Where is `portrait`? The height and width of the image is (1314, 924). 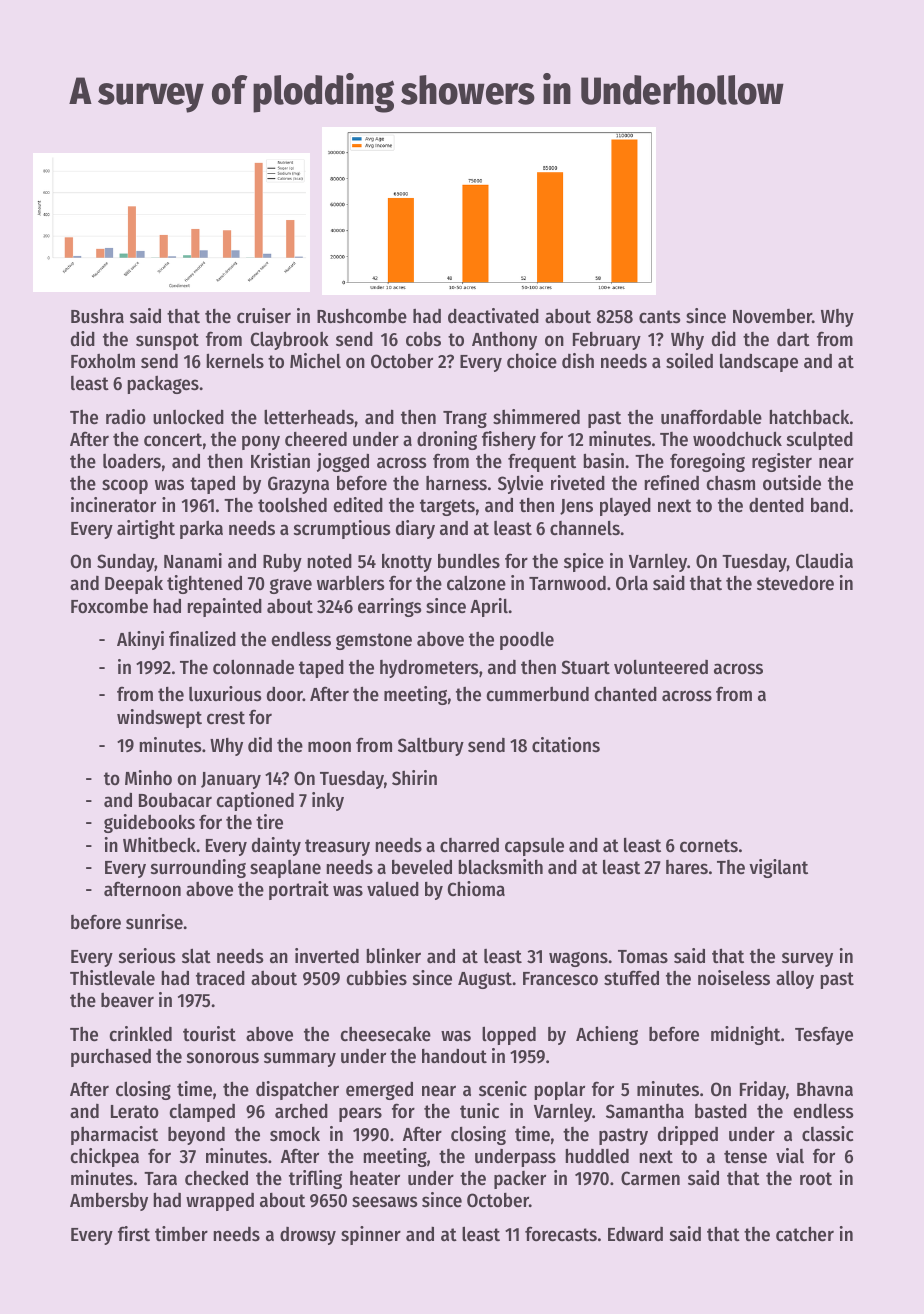
portrait is located at coordinates (299, 890).
